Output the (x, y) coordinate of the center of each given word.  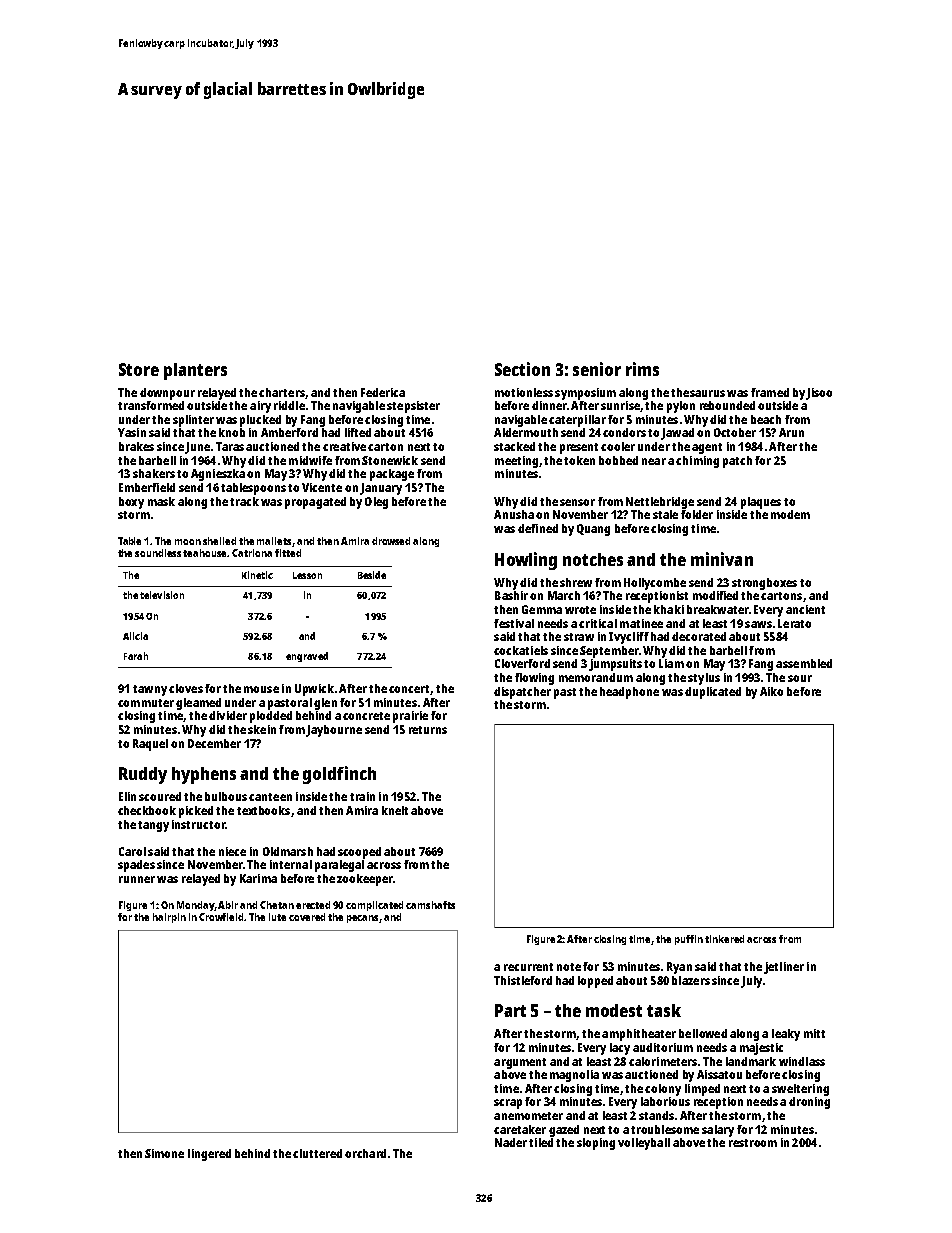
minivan (722, 559)
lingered (209, 1155)
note (569, 967)
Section (522, 369)
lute (277, 917)
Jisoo (819, 394)
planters (195, 371)
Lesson (307, 575)
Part (510, 1010)
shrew (576, 582)
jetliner (784, 968)
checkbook (147, 810)
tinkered (724, 939)
